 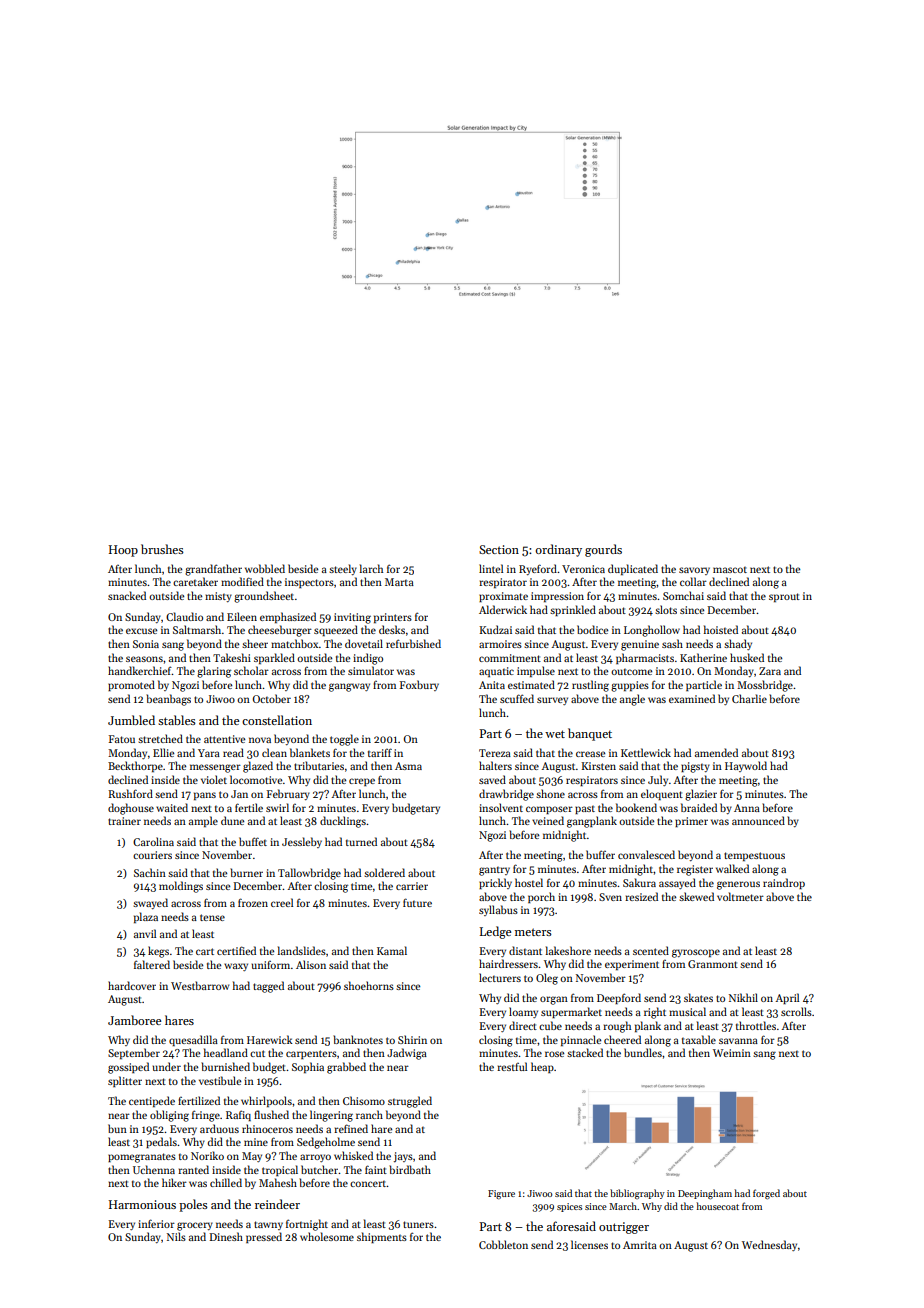 What do you see at coordinates (754, 856) in the screenshot?
I see `tempestuous` at bounding box center [754, 856].
